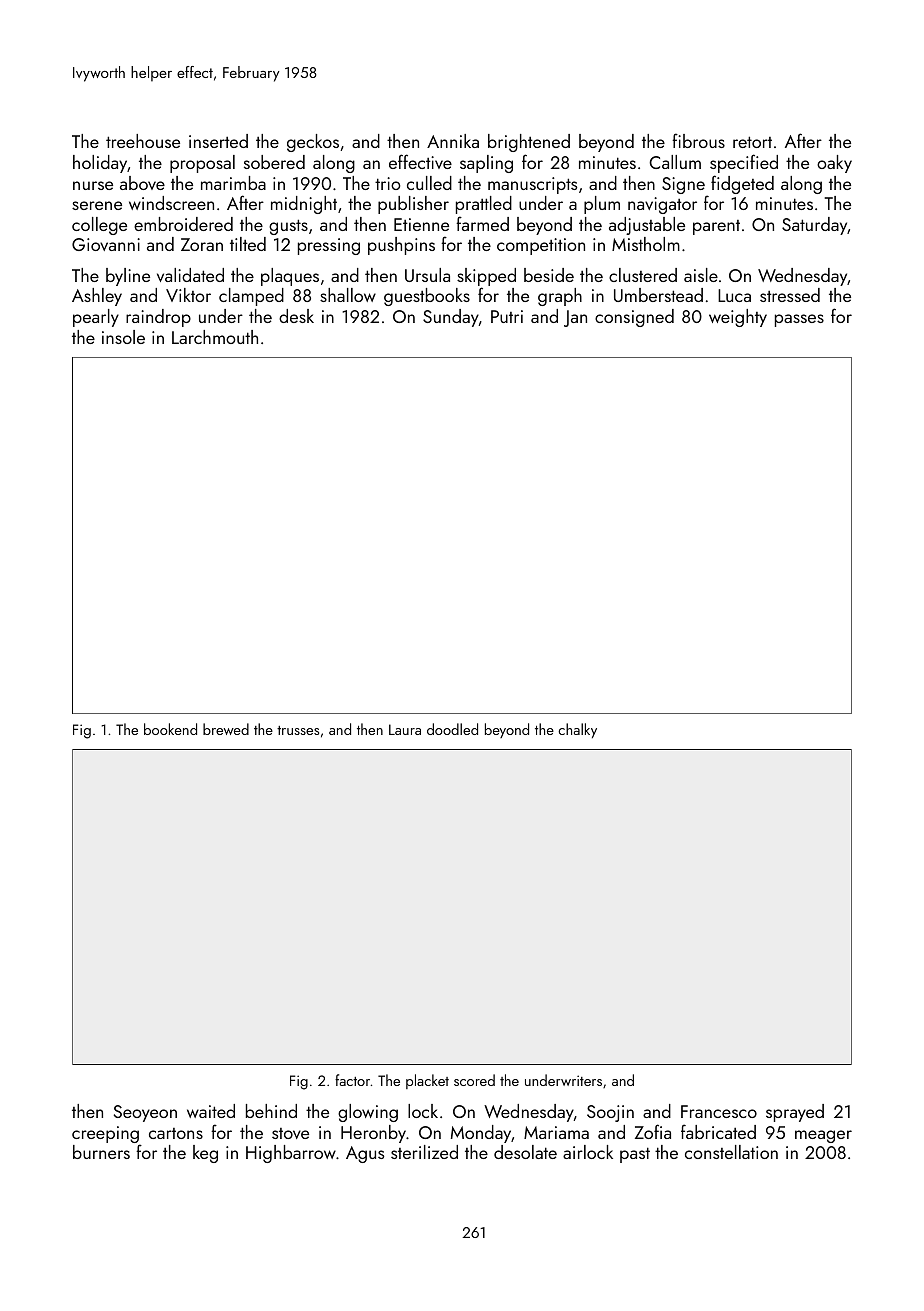  Describe the element at coordinates (215, 337) in the screenshot. I see `Larchmouth` at that location.
